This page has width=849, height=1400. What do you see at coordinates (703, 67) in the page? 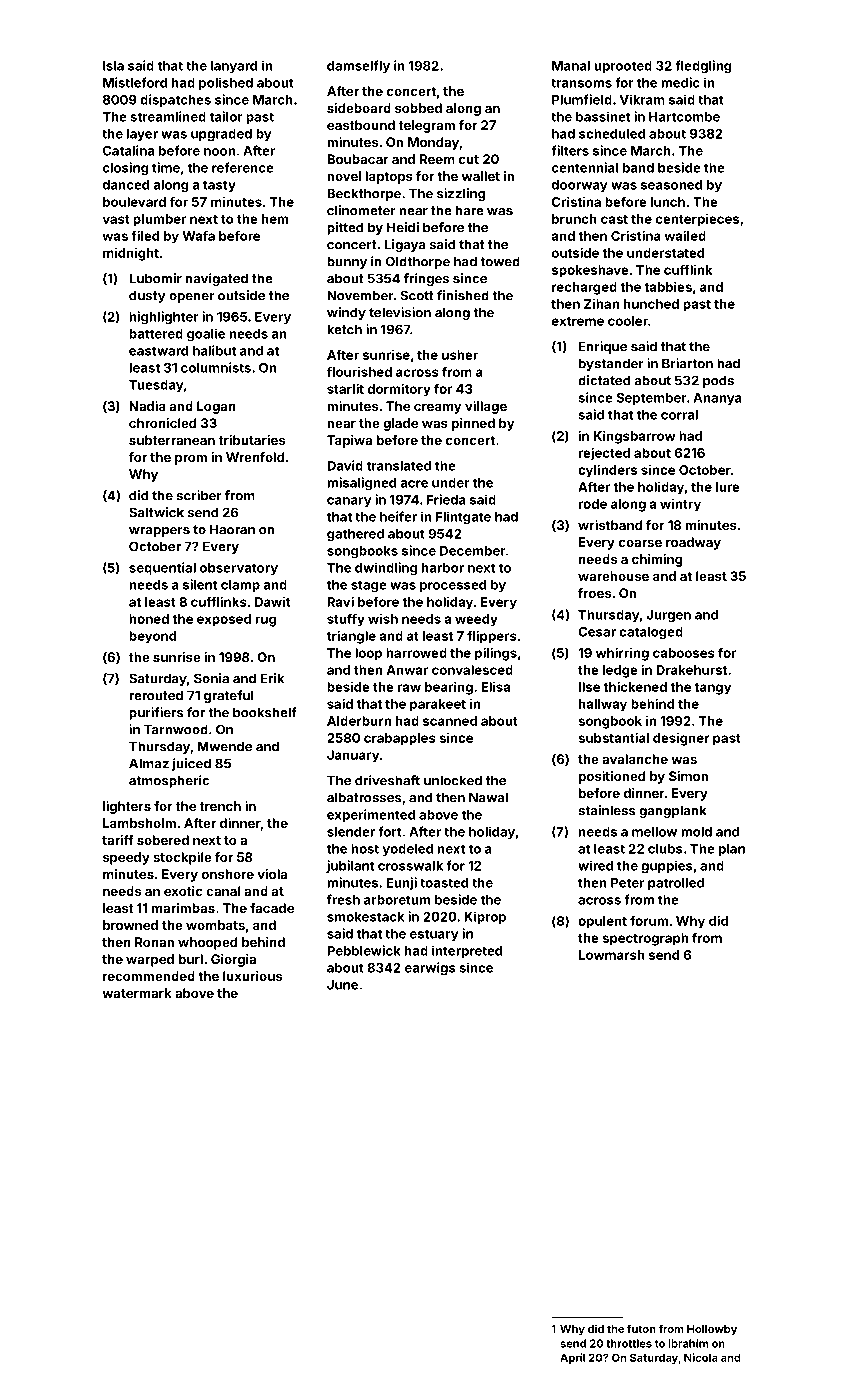
I see `fledgling` at bounding box center [703, 67].
